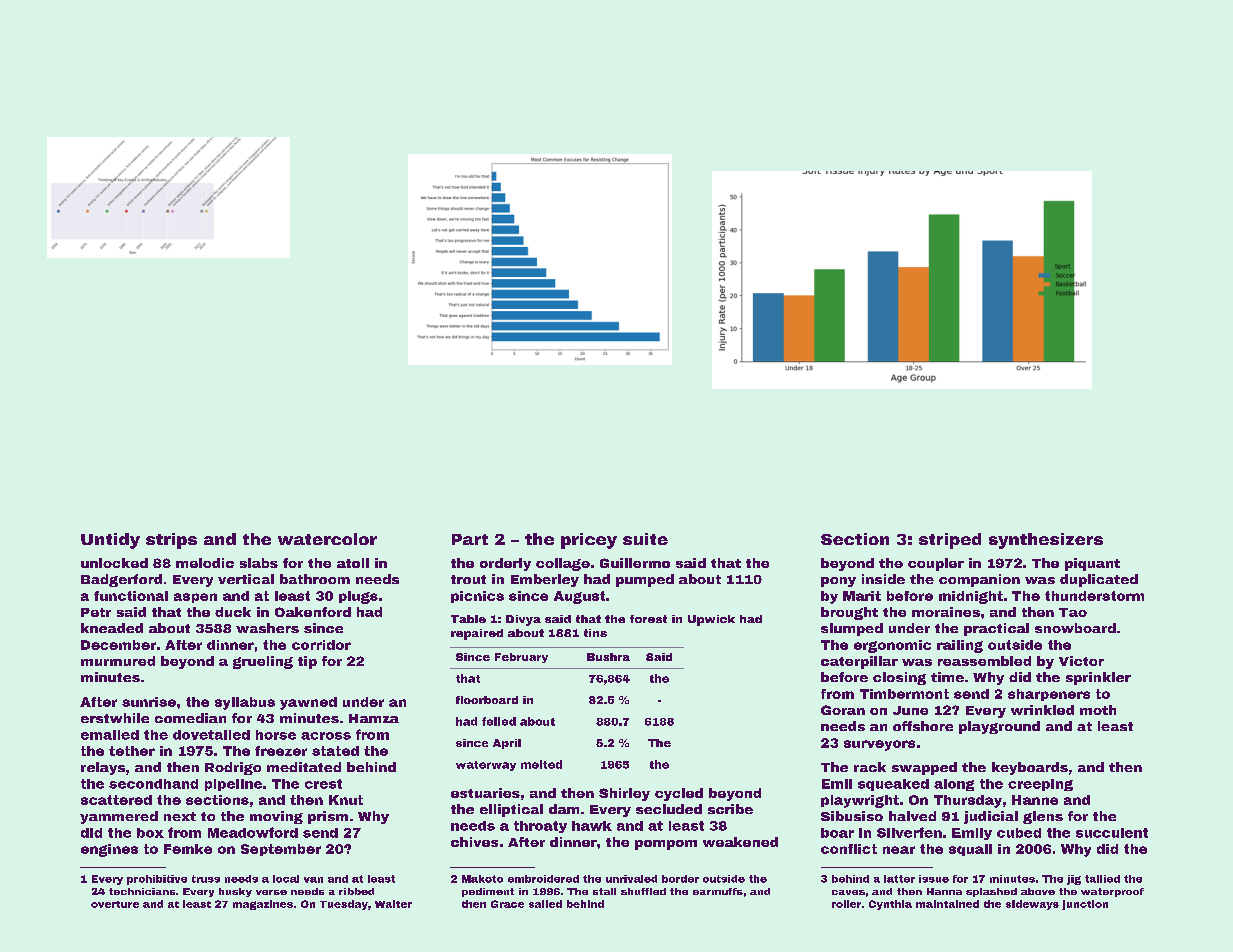 The height and width of the screenshot is (952, 1233). I want to click on Walter, so click(393, 904).
